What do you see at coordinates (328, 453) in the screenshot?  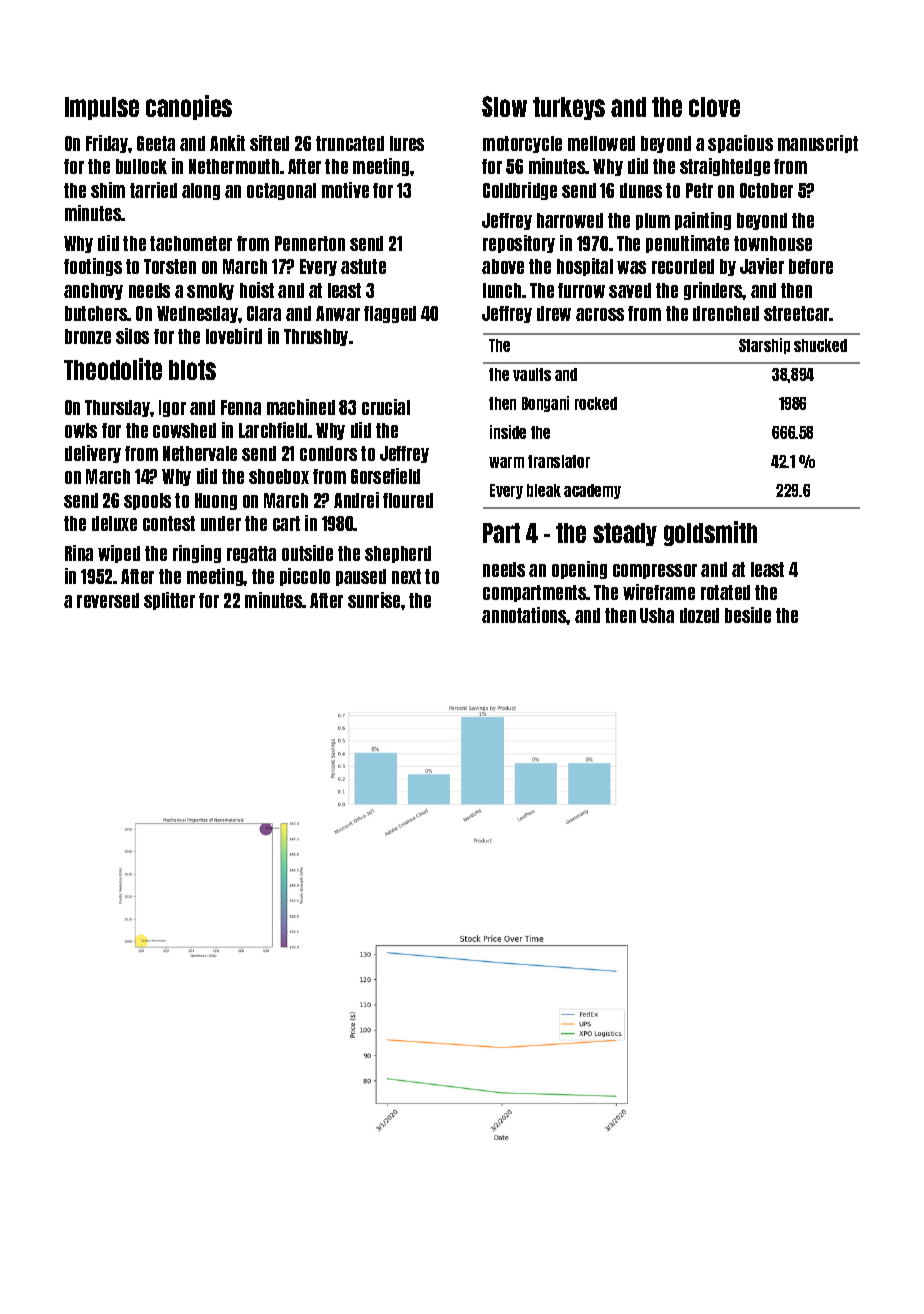 I see `condors` at bounding box center [328, 453].
